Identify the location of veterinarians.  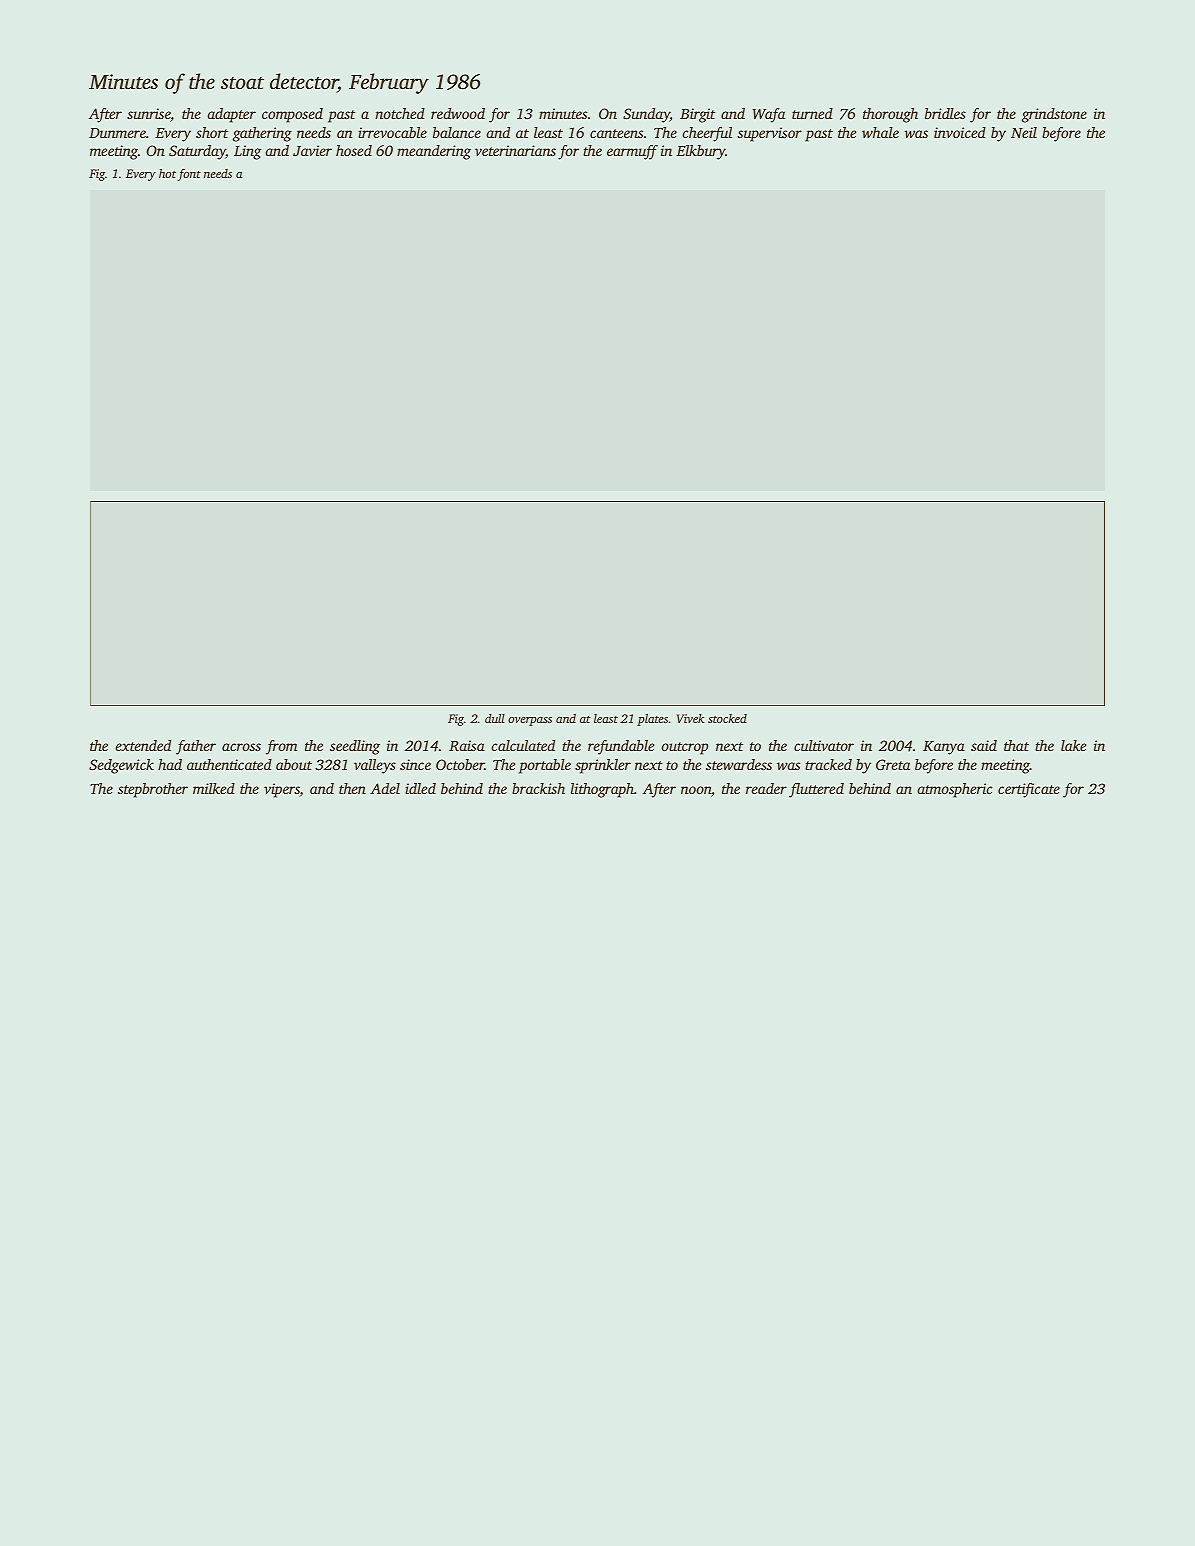
(515, 150).
